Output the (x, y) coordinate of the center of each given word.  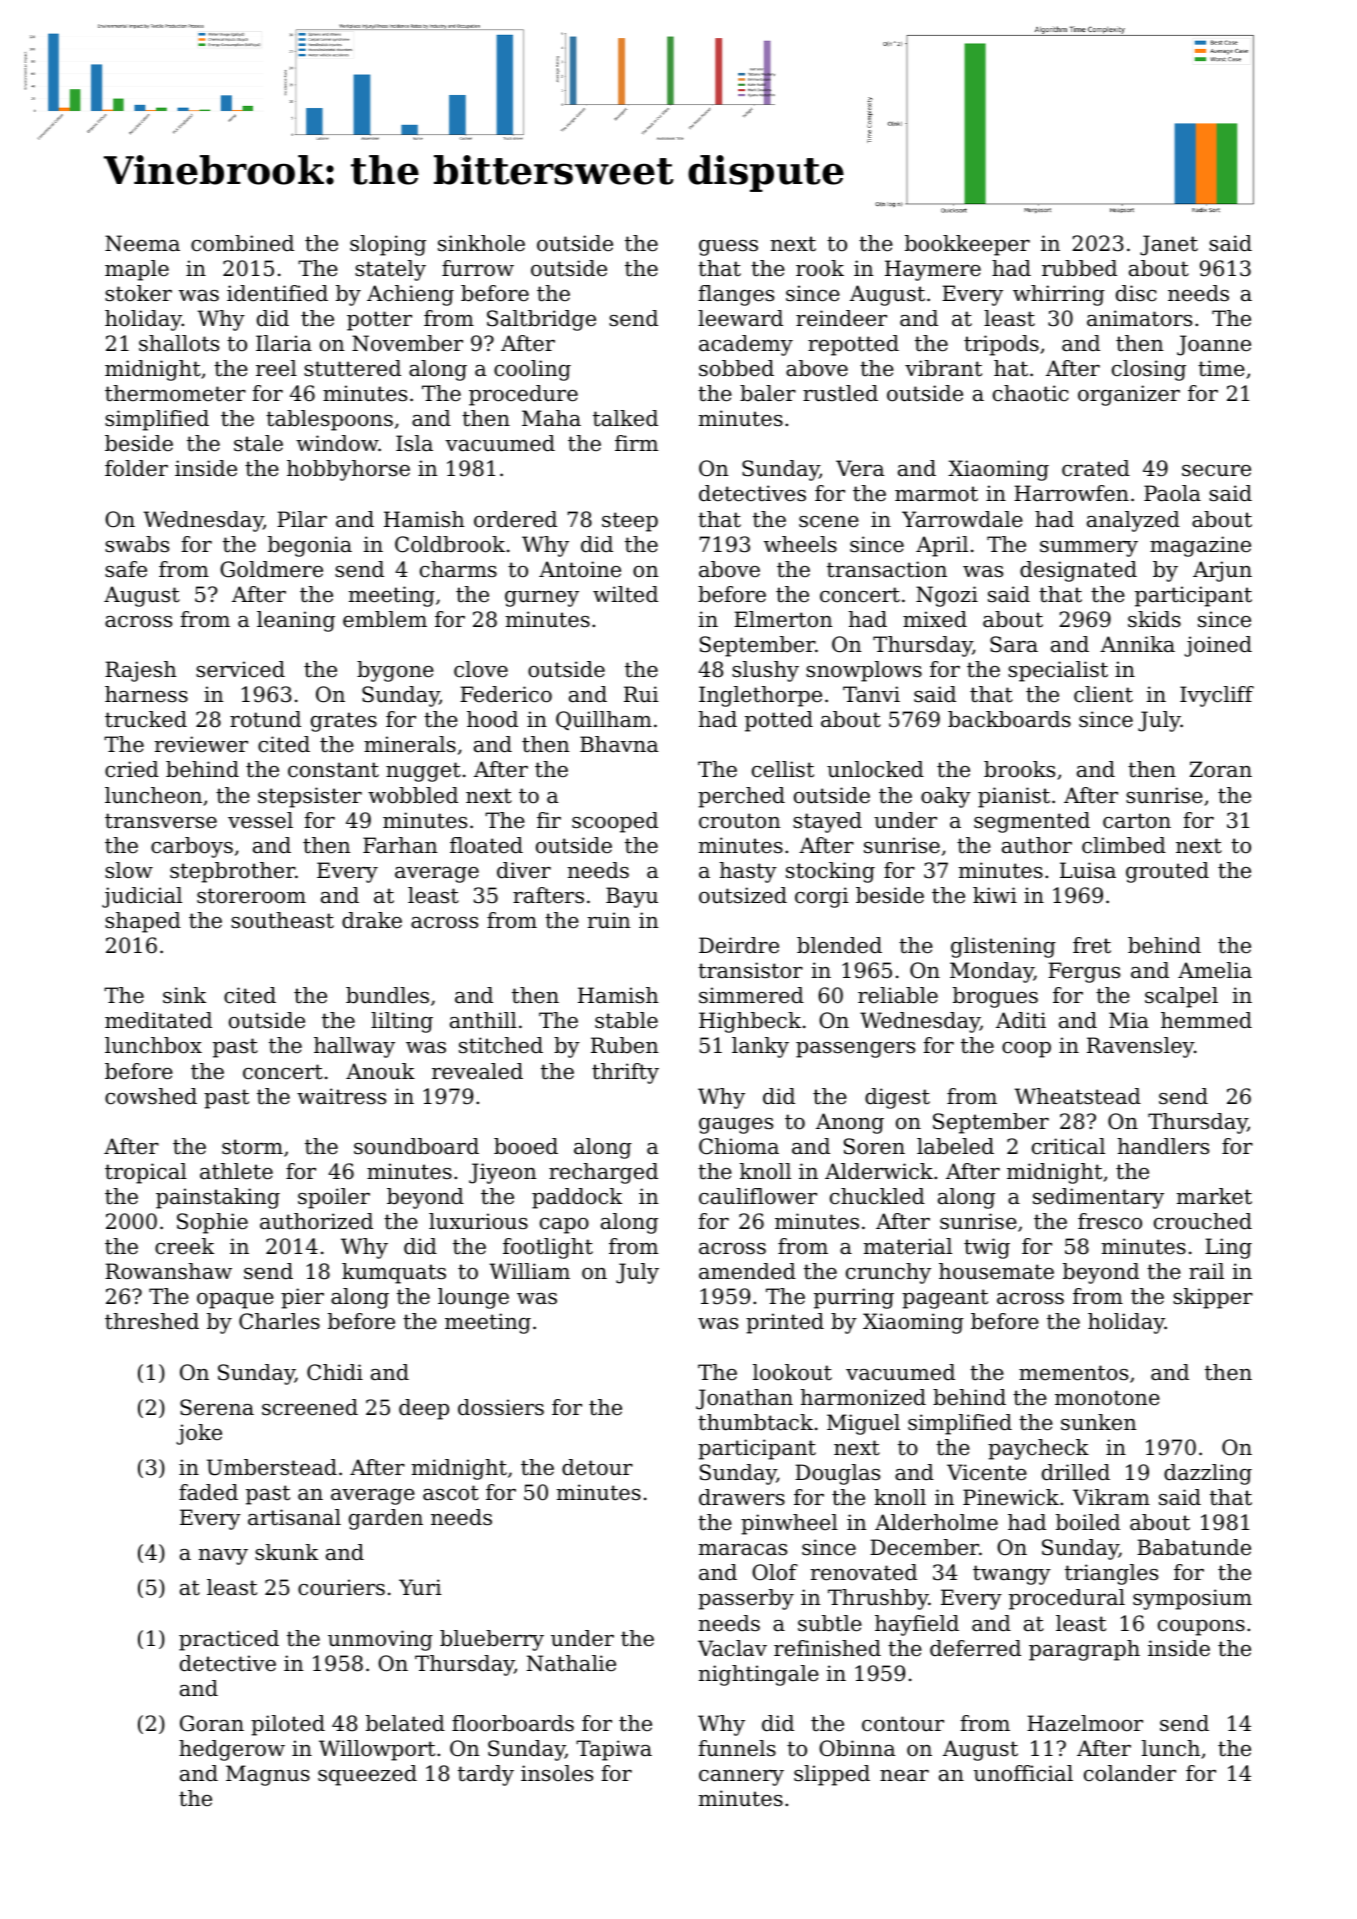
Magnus (268, 1775)
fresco (1110, 1221)
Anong (850, 1123)
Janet (1169, 245)
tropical (146, 1173)
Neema (142, 243)
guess (728, 248)
